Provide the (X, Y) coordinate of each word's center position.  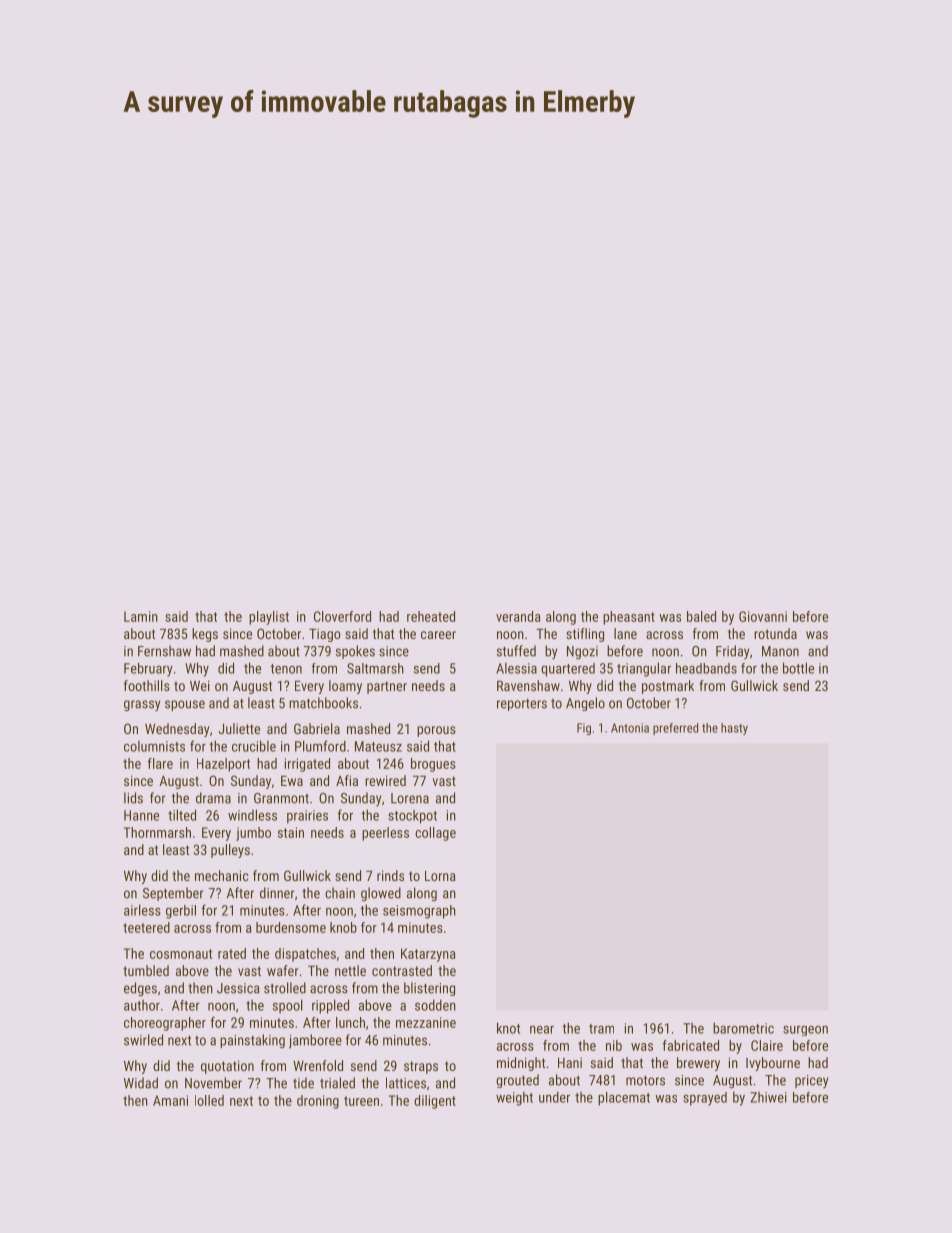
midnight (521, 1064)
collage (435, 834)
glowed (381, 894)
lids (133, 798)
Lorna (440, 876)
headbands (706, 668)
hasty (734, 729)
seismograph (419, 912)
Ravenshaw (528, 685)
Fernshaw (164, 651)
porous (436, 731)
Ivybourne (773, 1064)
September (173, 894)
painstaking (252, 1041)
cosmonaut (181, 954)
